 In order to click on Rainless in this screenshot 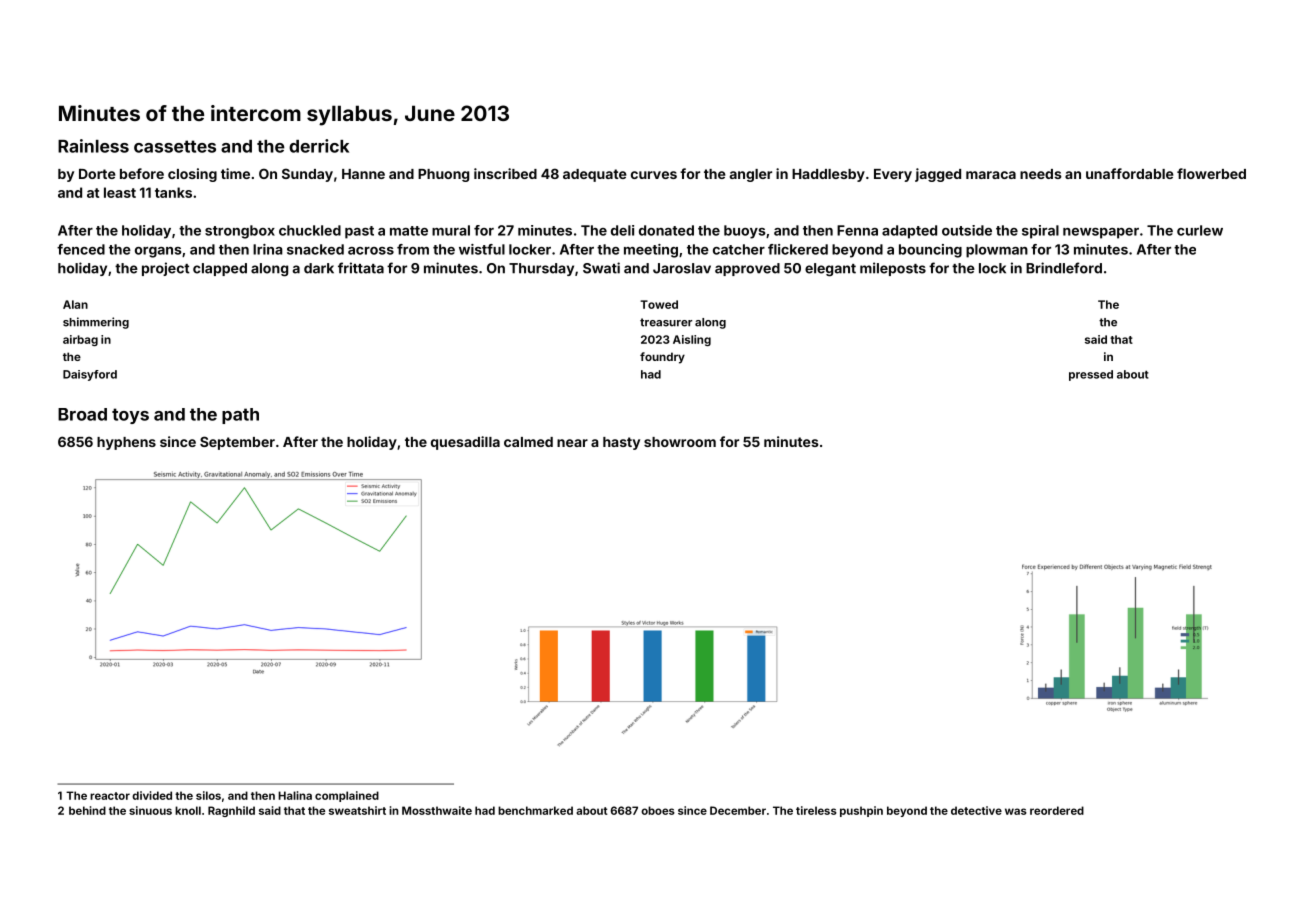, I will do `click(93, 146)`.
